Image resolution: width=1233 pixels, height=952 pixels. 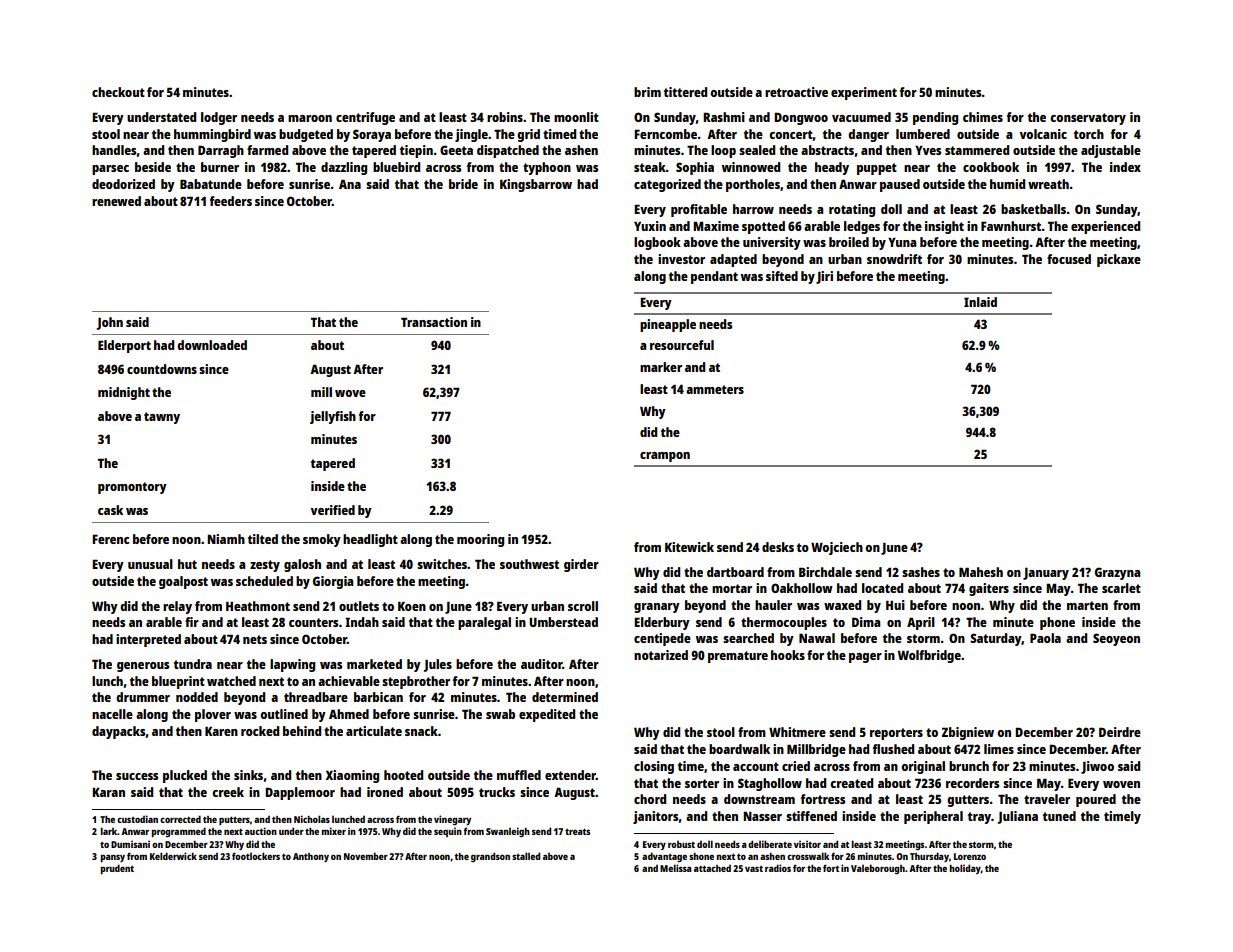 I want to click on wreath, so click(x=1048, y=184).
